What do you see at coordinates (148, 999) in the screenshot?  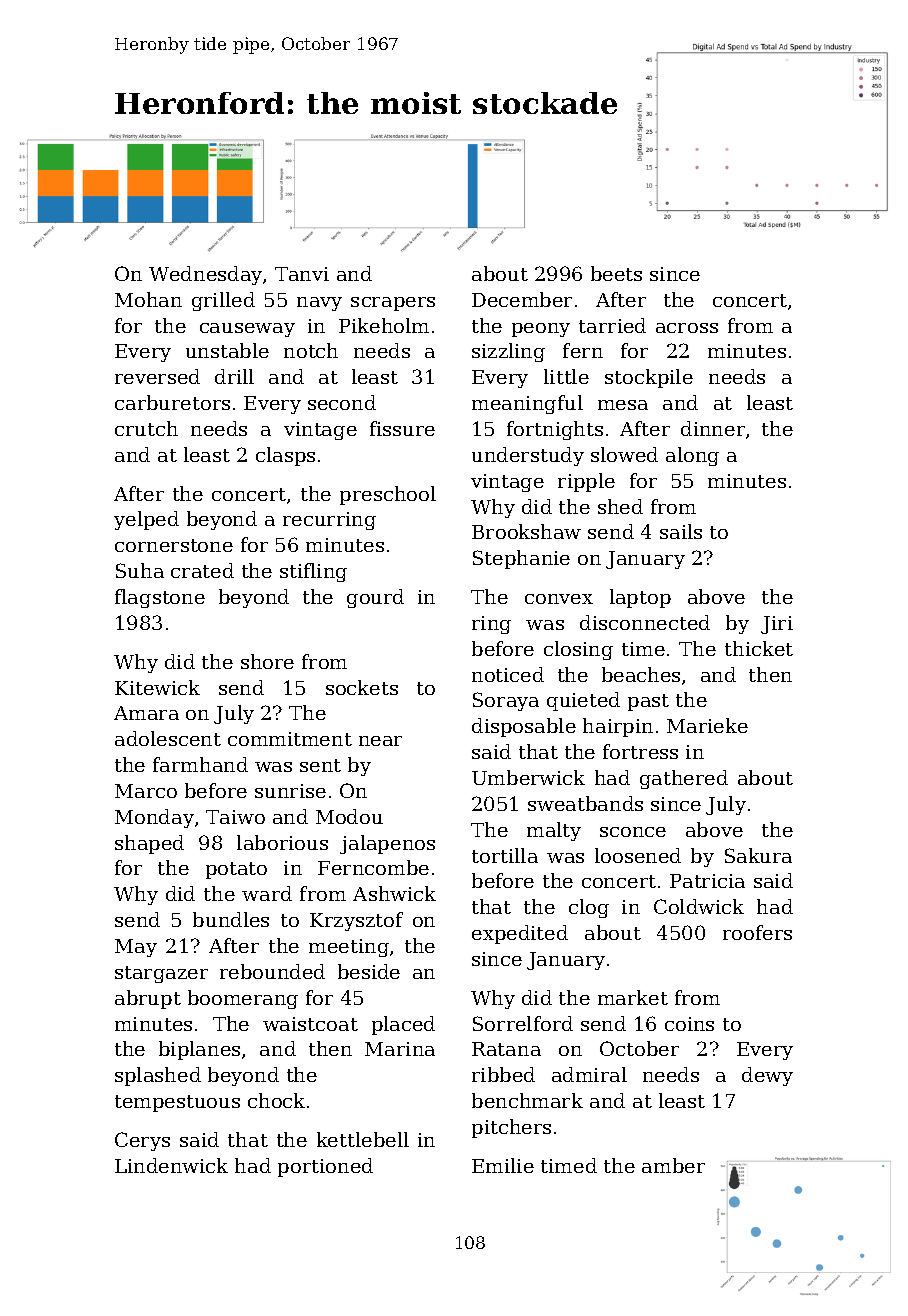 I see `abrupt` at bounding box center [148, 999].
